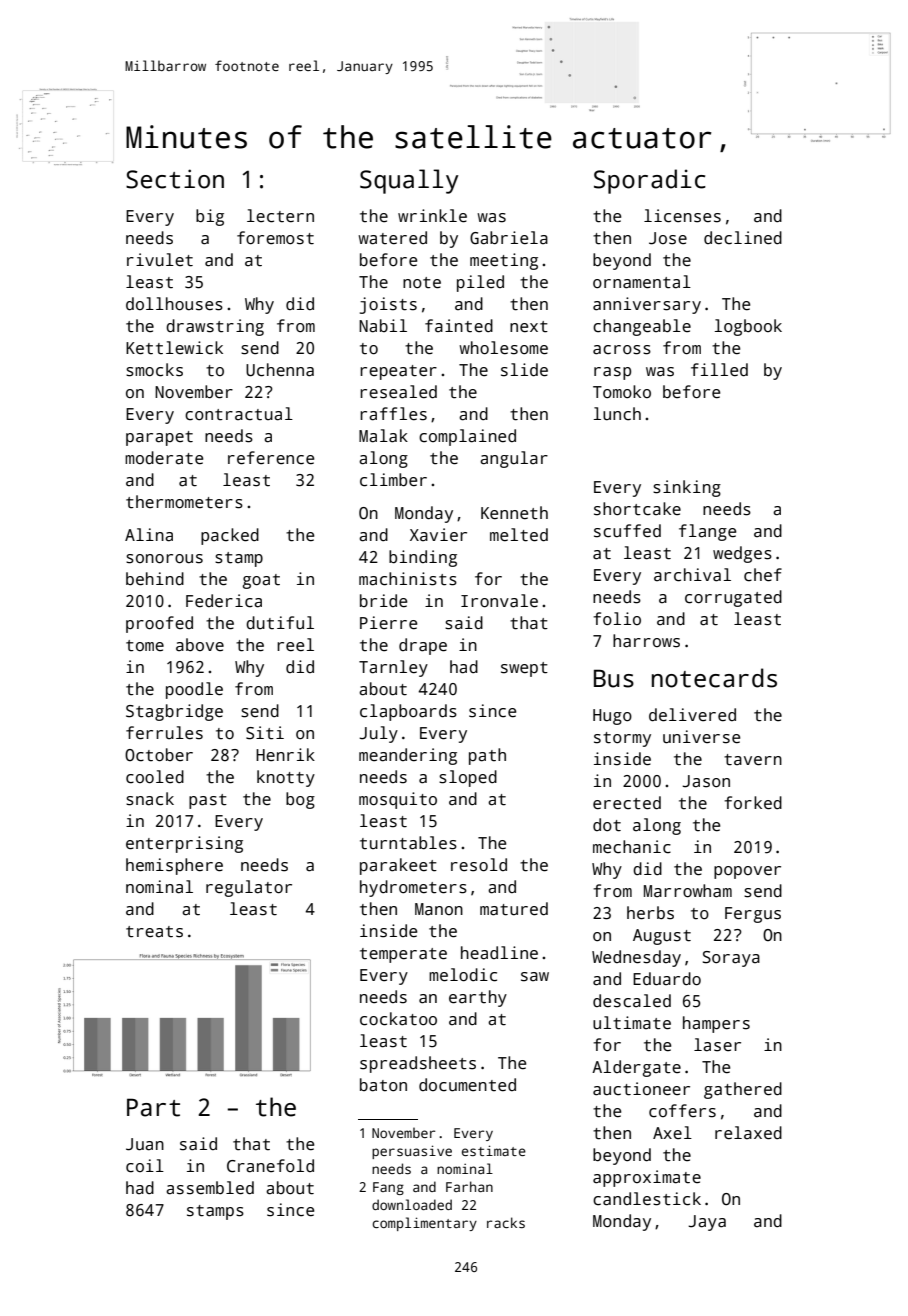 This page has height=1316, width=908. What do you see at coordinates (285, 755) in the page?
I see `Henrik` at bounding box center [285, 755].
